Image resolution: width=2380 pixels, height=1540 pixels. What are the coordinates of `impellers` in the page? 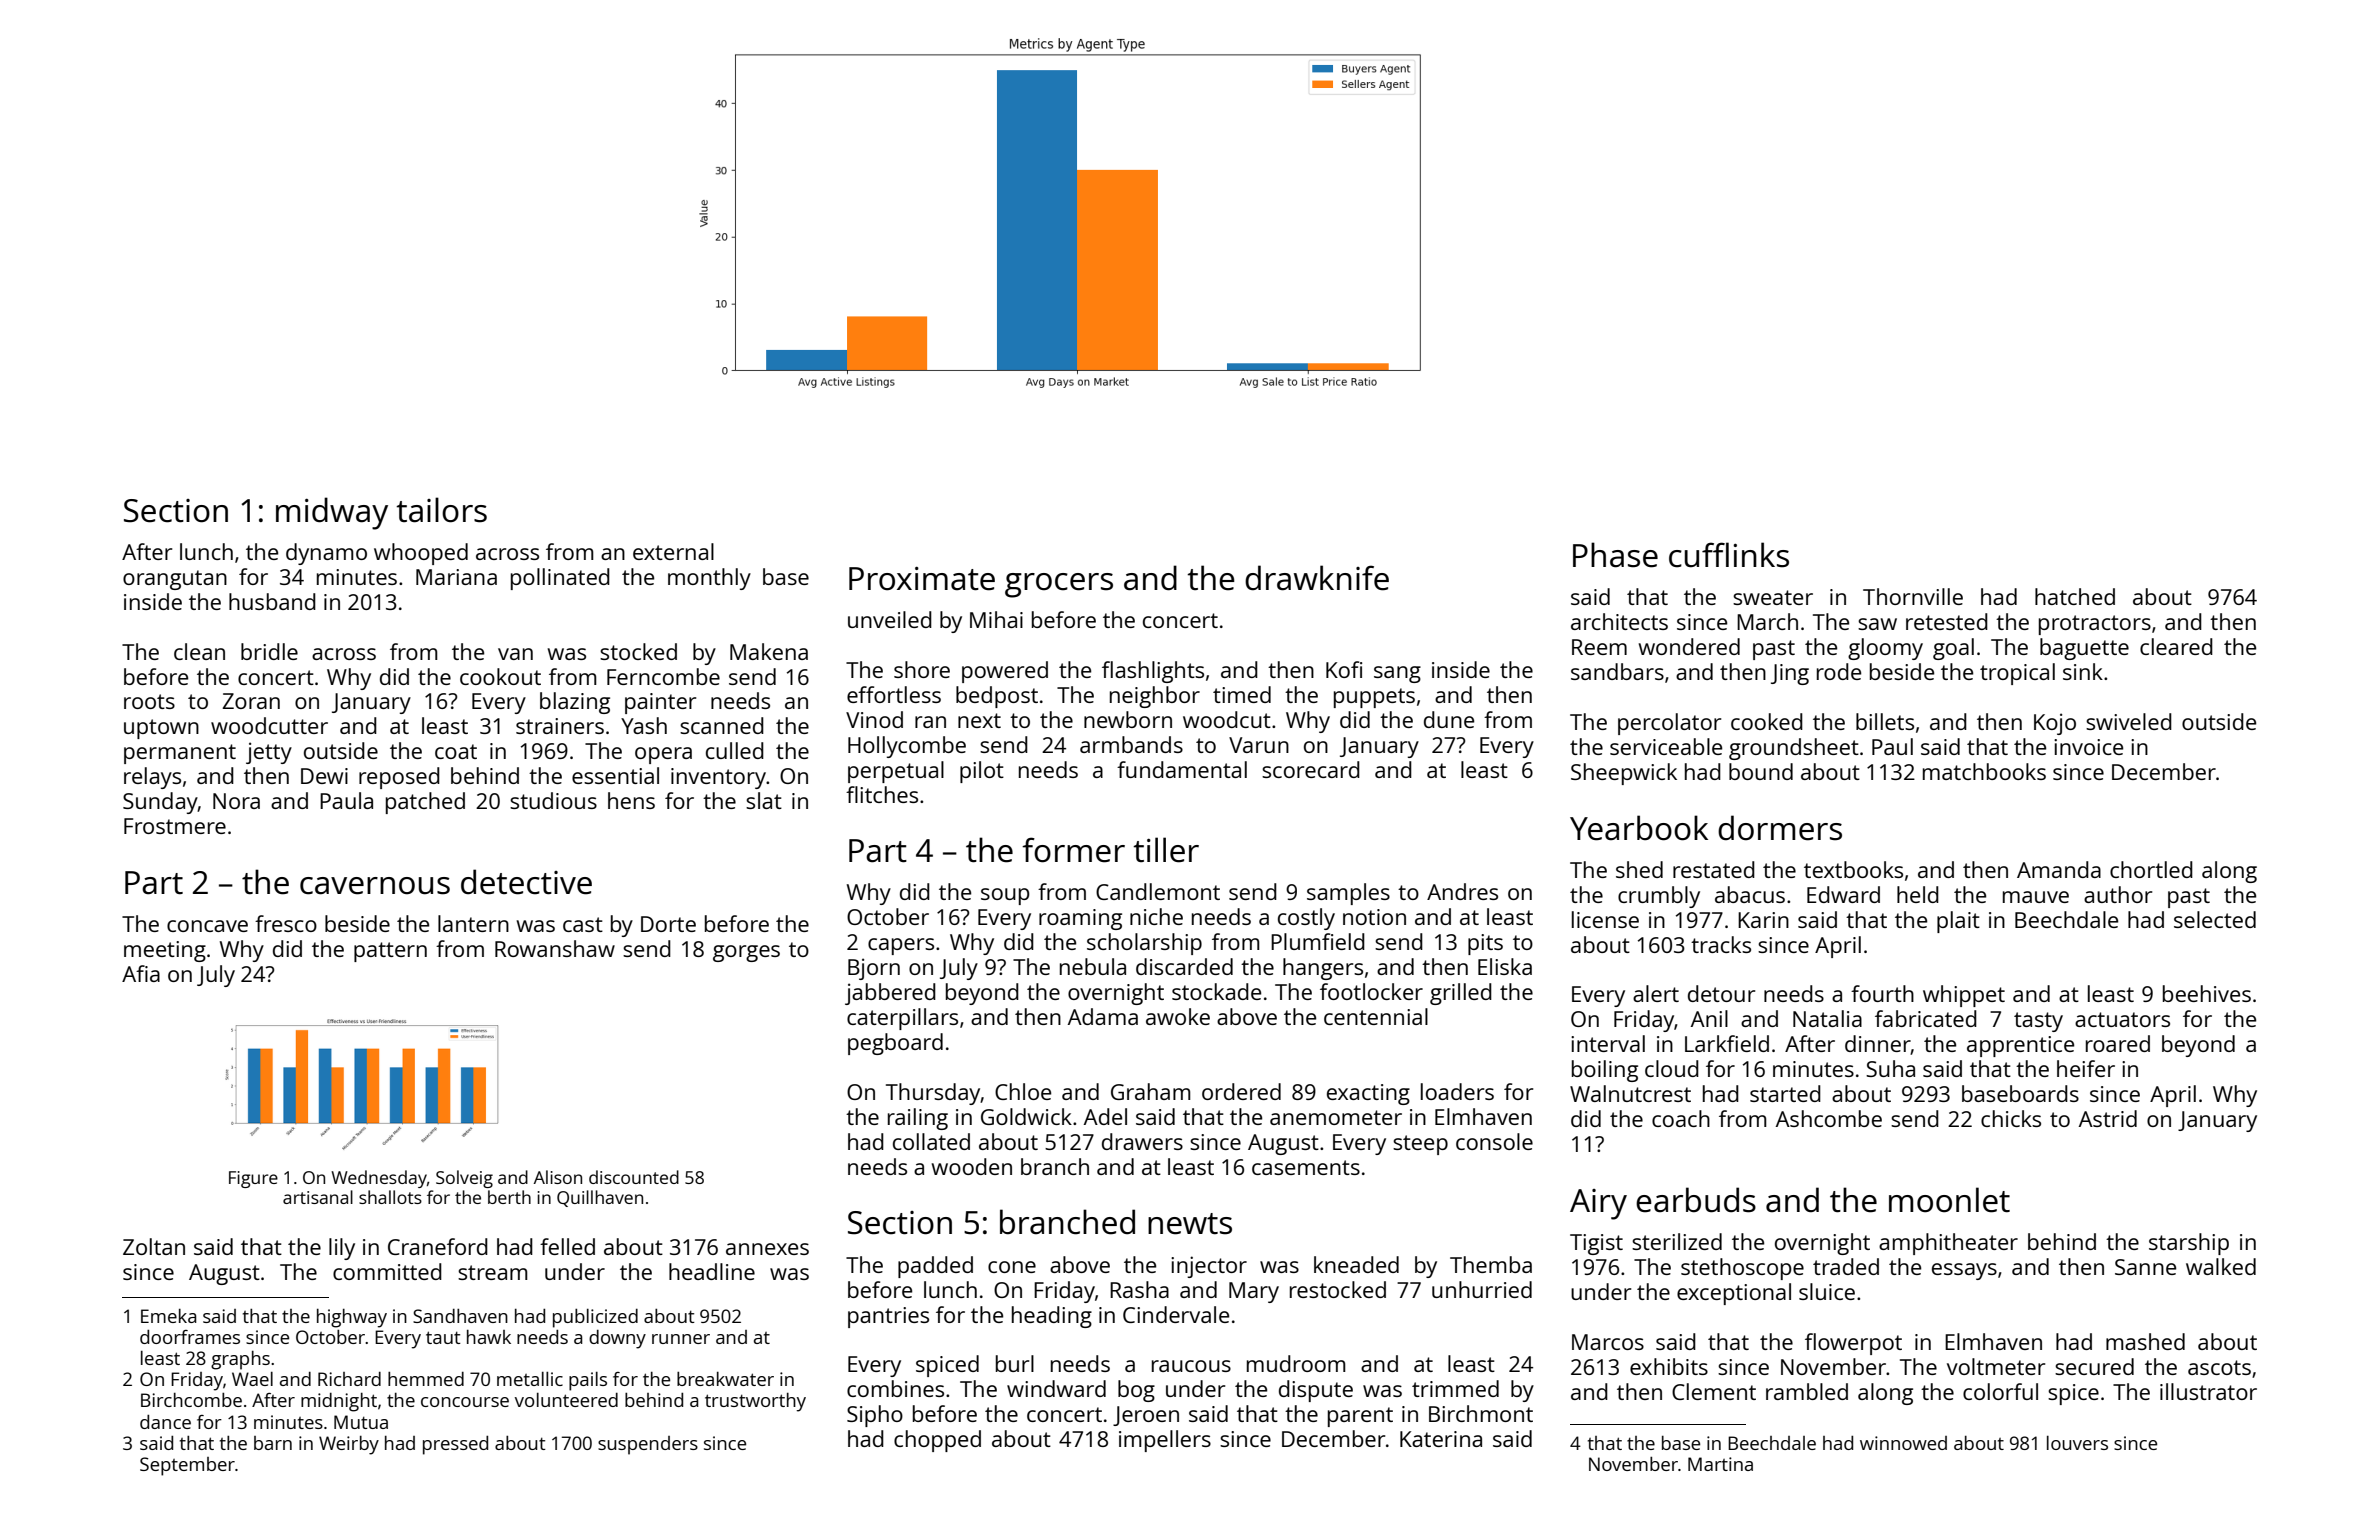 It's located at (1165, 1441).
